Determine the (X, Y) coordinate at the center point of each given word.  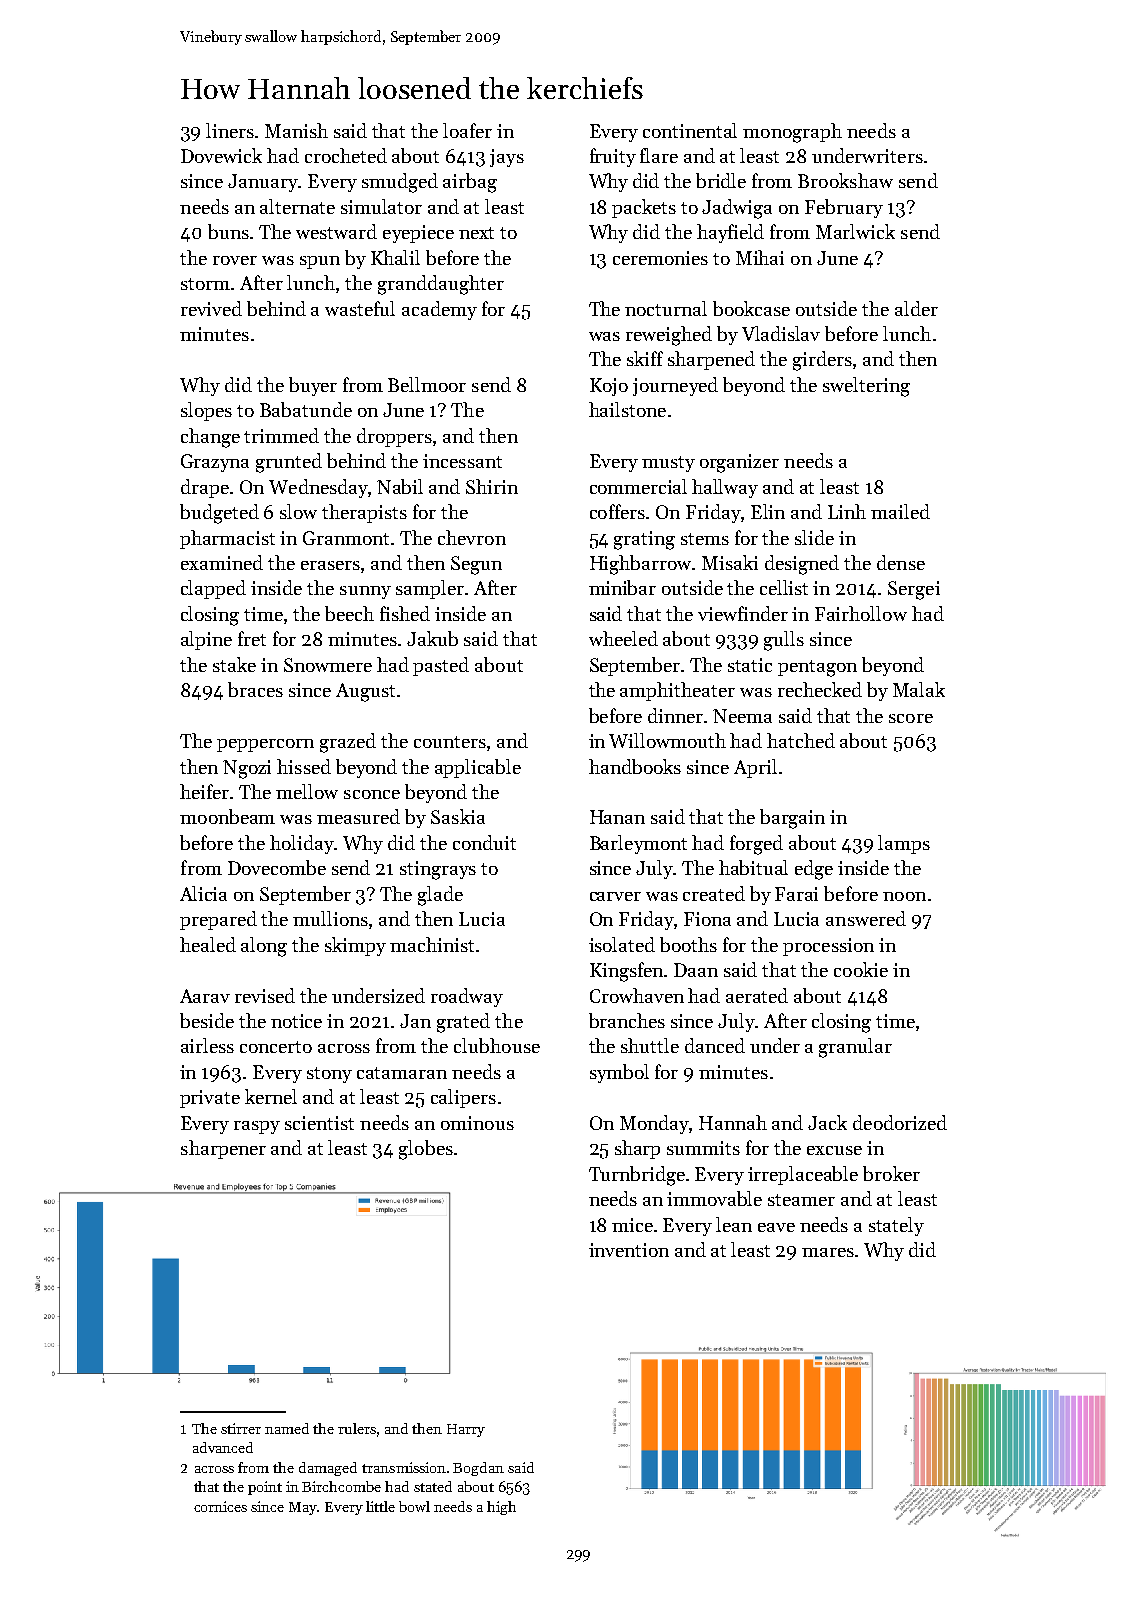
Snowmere (328, 665)
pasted (441, 666)
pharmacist (227, 539)
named (287, 1428)
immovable (714, 1198)
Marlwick (855, 231)
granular (855, 1048)
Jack (827, 1122)
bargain (792, 819)
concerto (276, 1047)
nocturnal (666, 308)
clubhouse (497, 1045)
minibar (622, 587)
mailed (900, 511)
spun (320, 262)
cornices (220, 1506)
